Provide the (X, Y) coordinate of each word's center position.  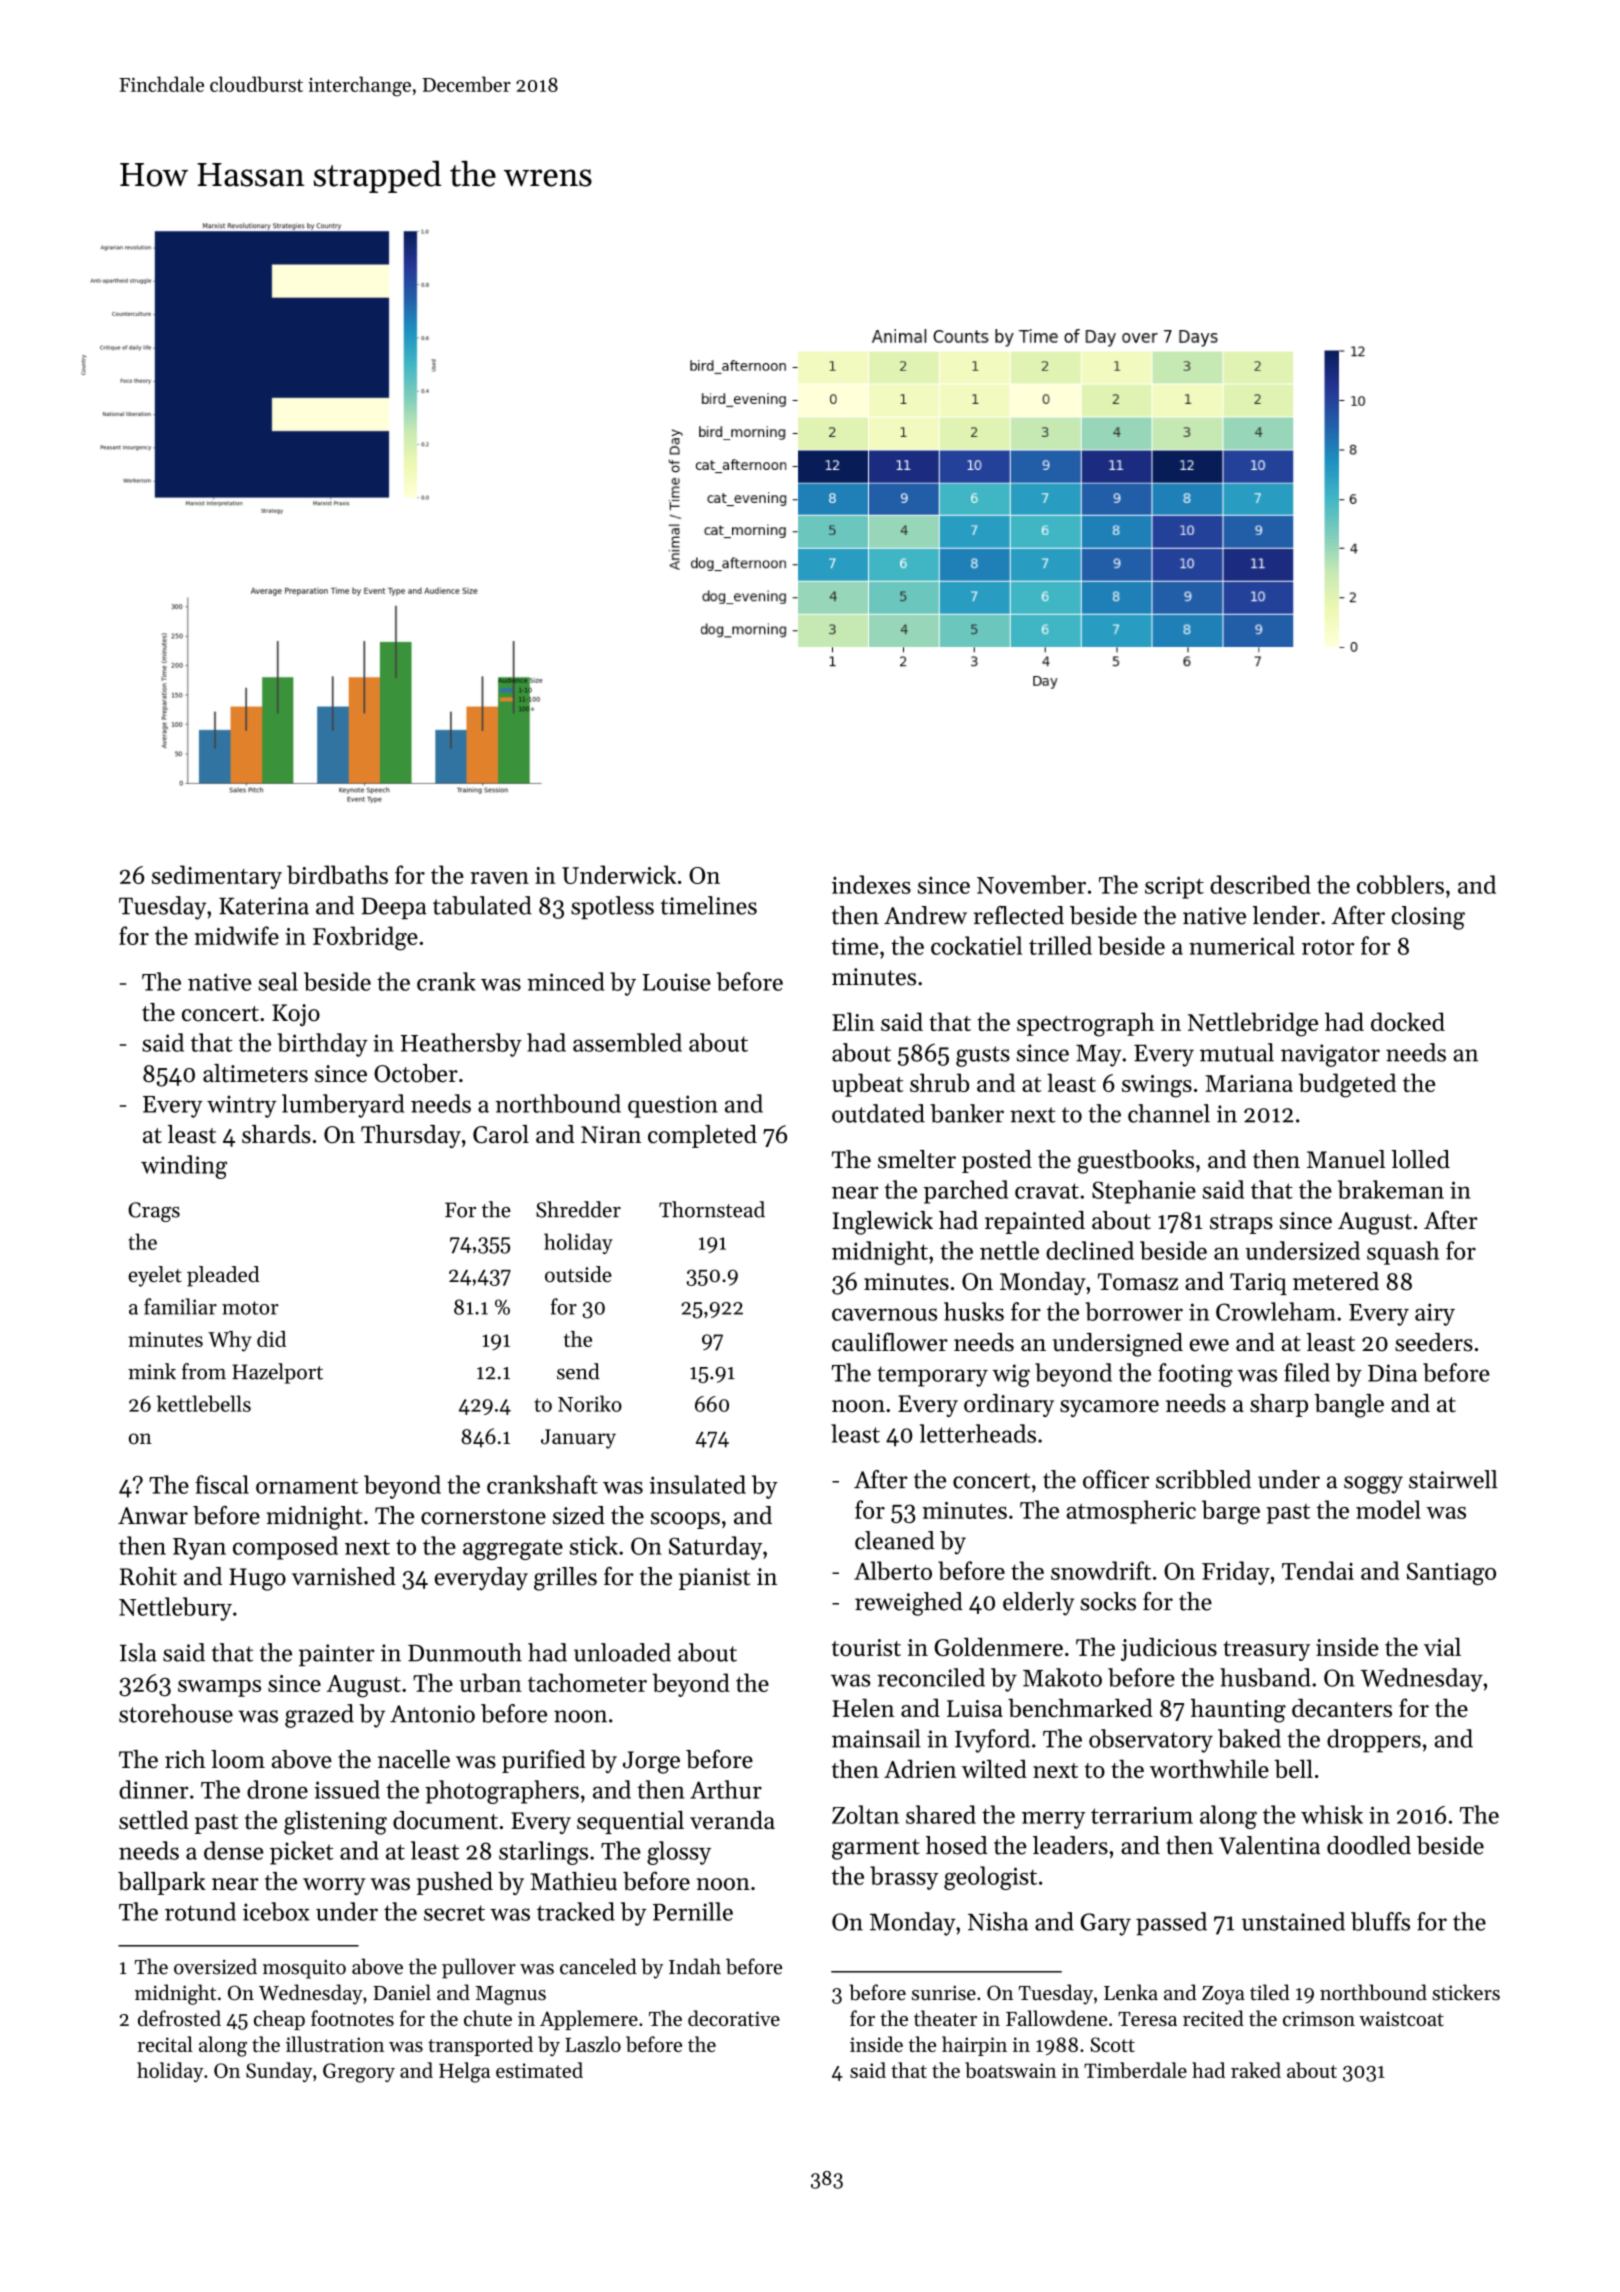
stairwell (1453, 1479)
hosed (957, 1845)
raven (499, 878)
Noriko (590, 1403)
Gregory (359, 2073)
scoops (685, 1520)
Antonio (432, 1714)
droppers (1374, 1741)
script (1174, 888)
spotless (612, 907)
